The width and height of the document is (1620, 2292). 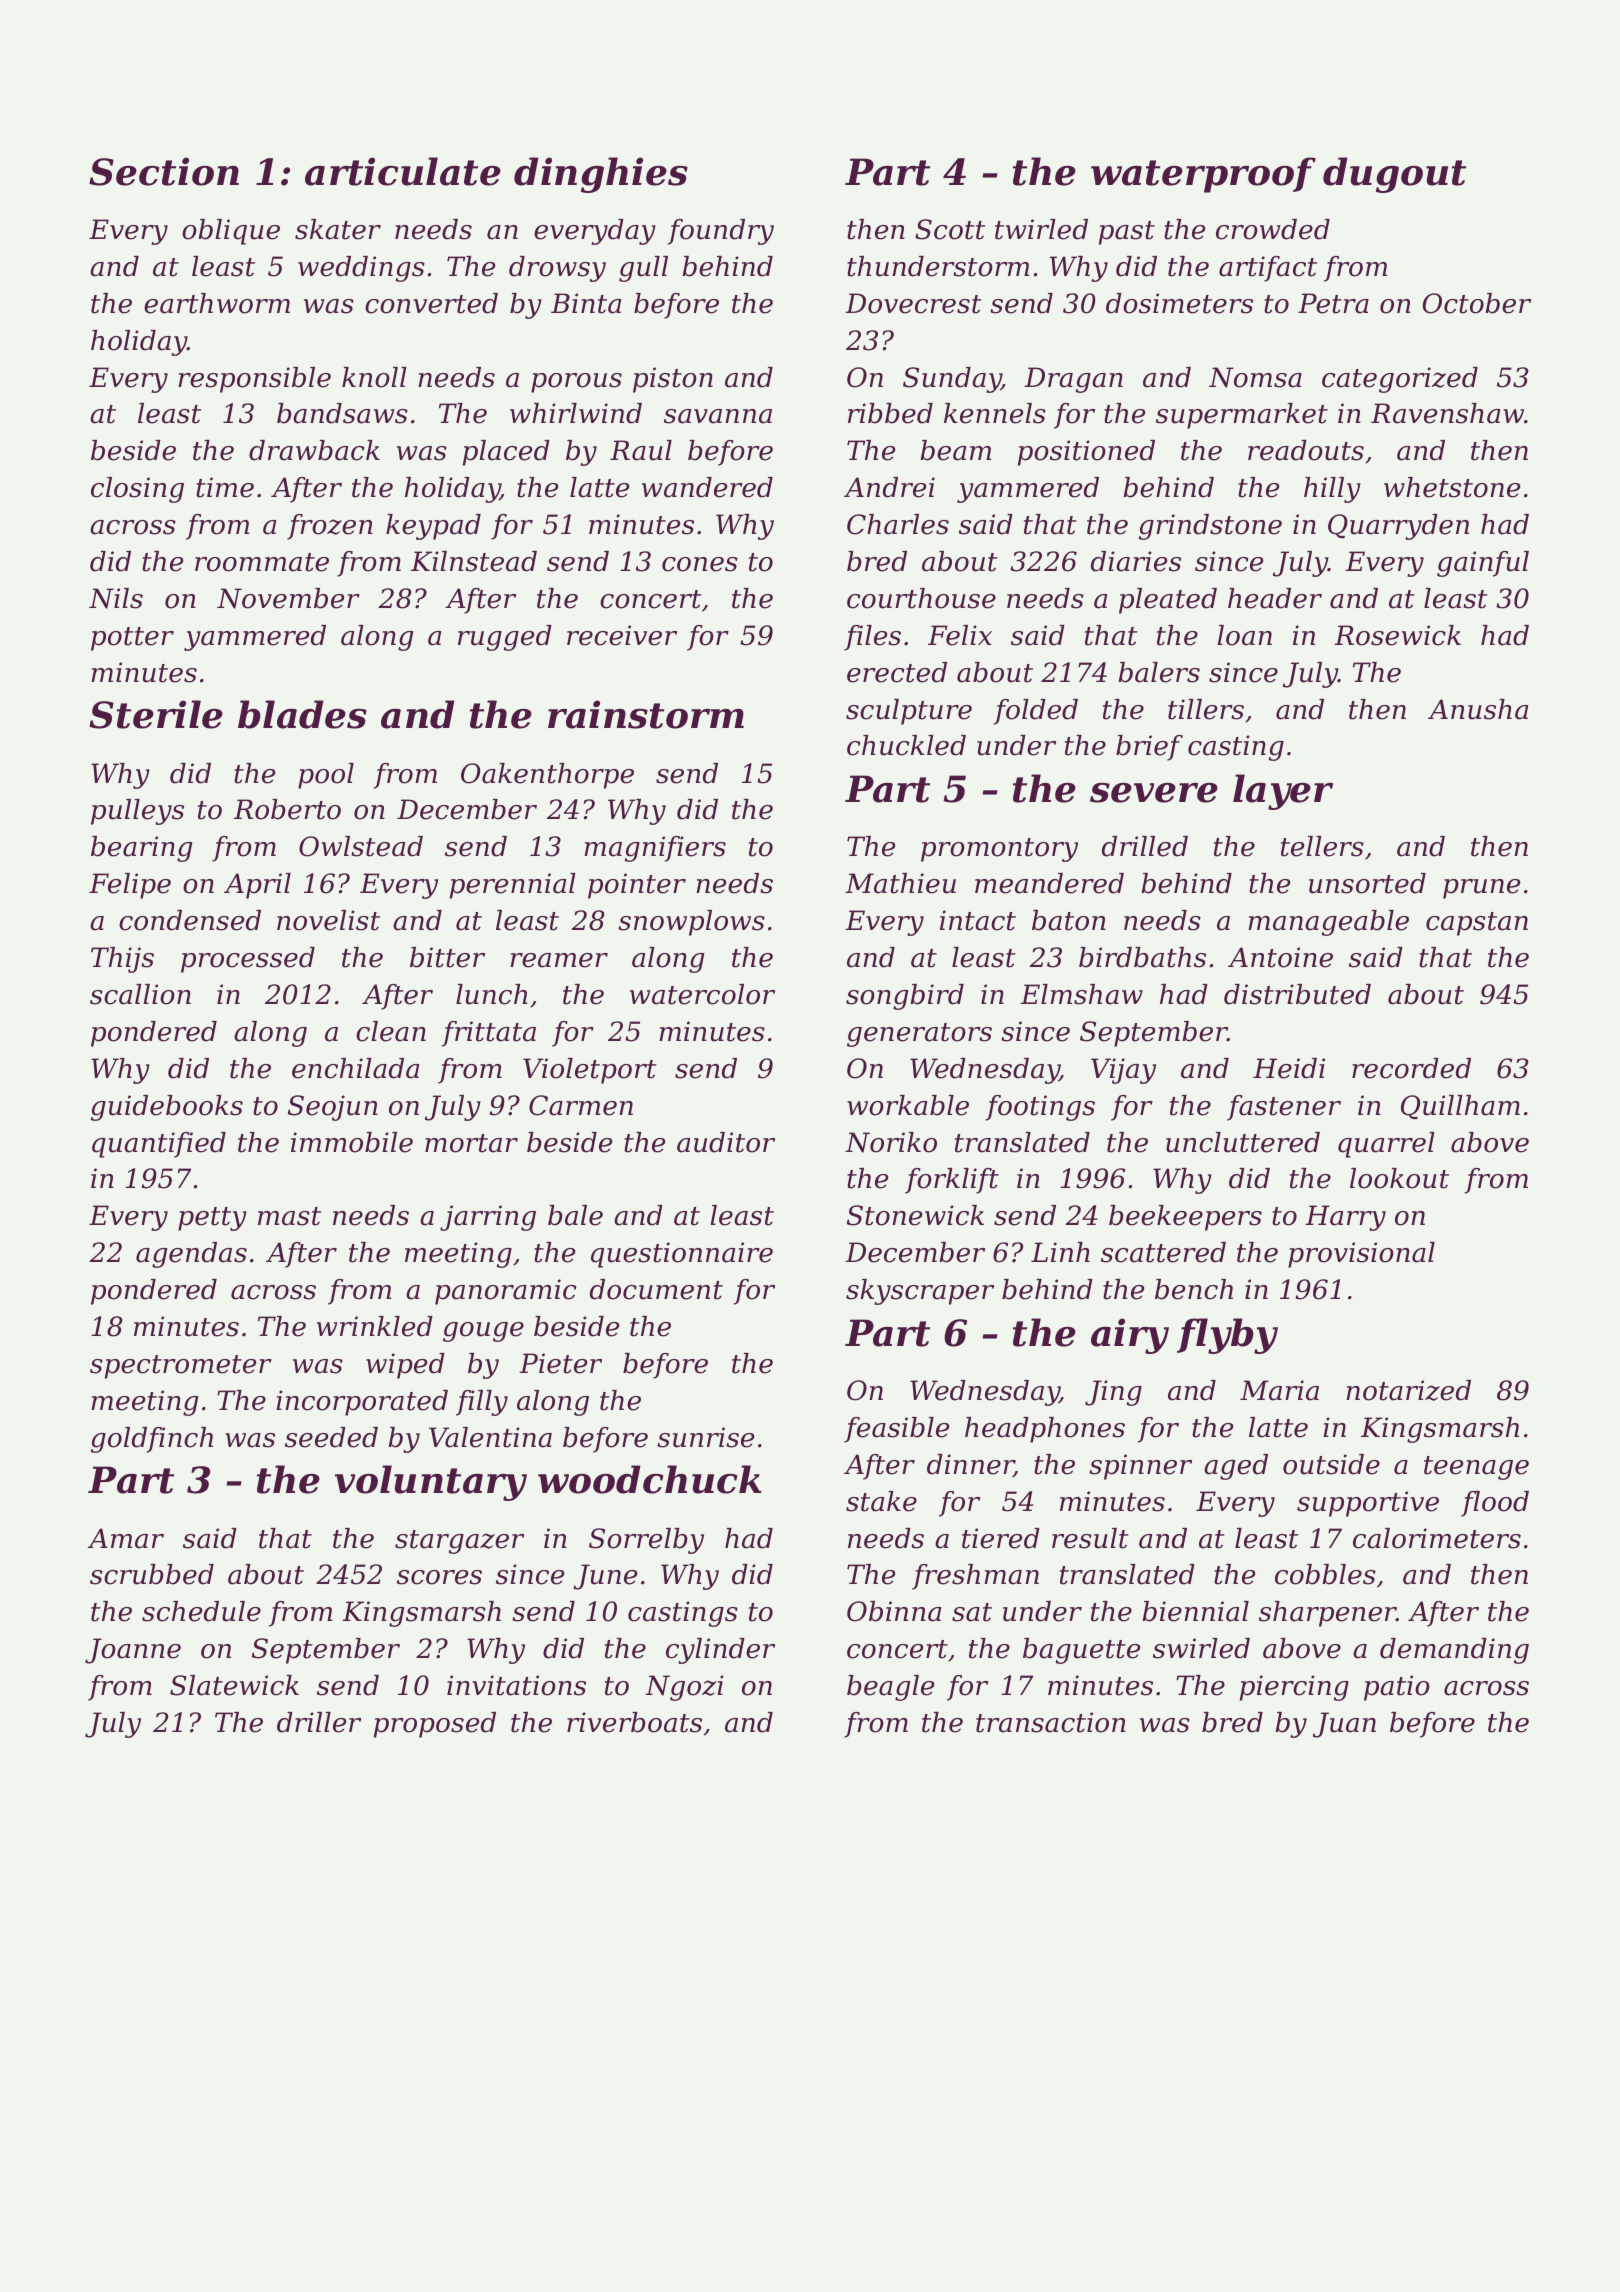 What do you see at coordinates (152, 1574) in the document?
I see `scrubbed` at bounding box center [152, 1574].
